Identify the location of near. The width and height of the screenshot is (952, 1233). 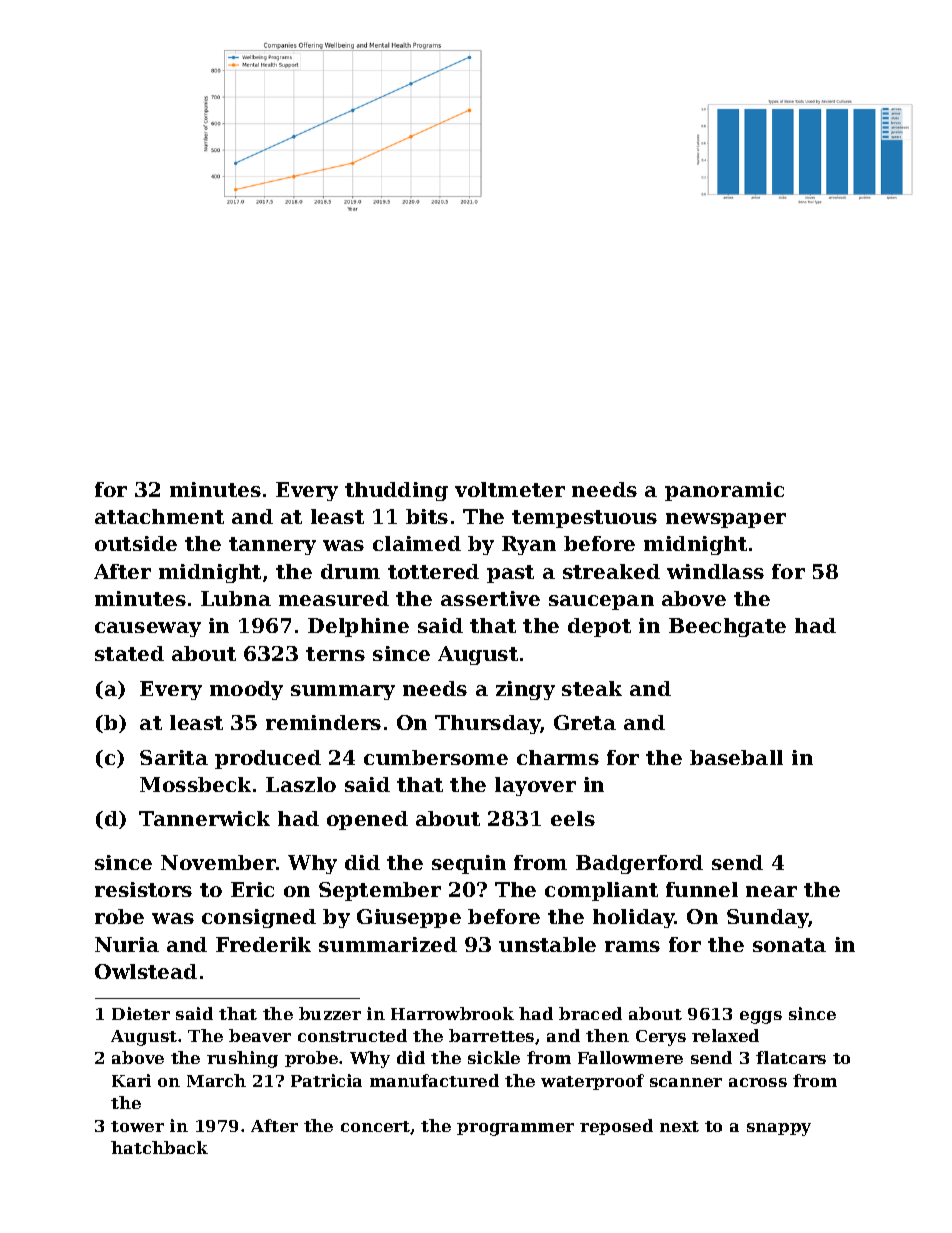
(771, 891).
